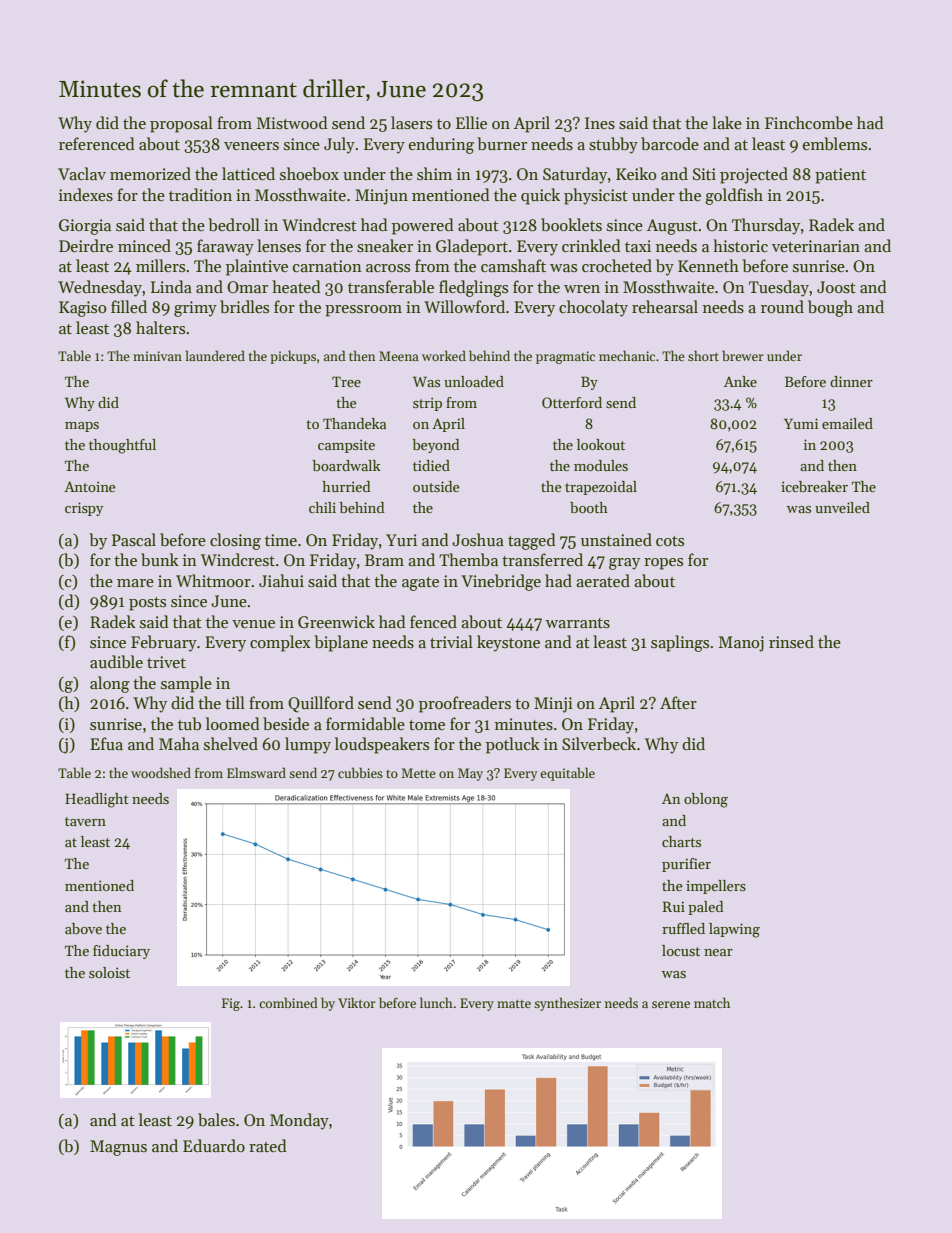  I want to click on short, so click(703, 355).
